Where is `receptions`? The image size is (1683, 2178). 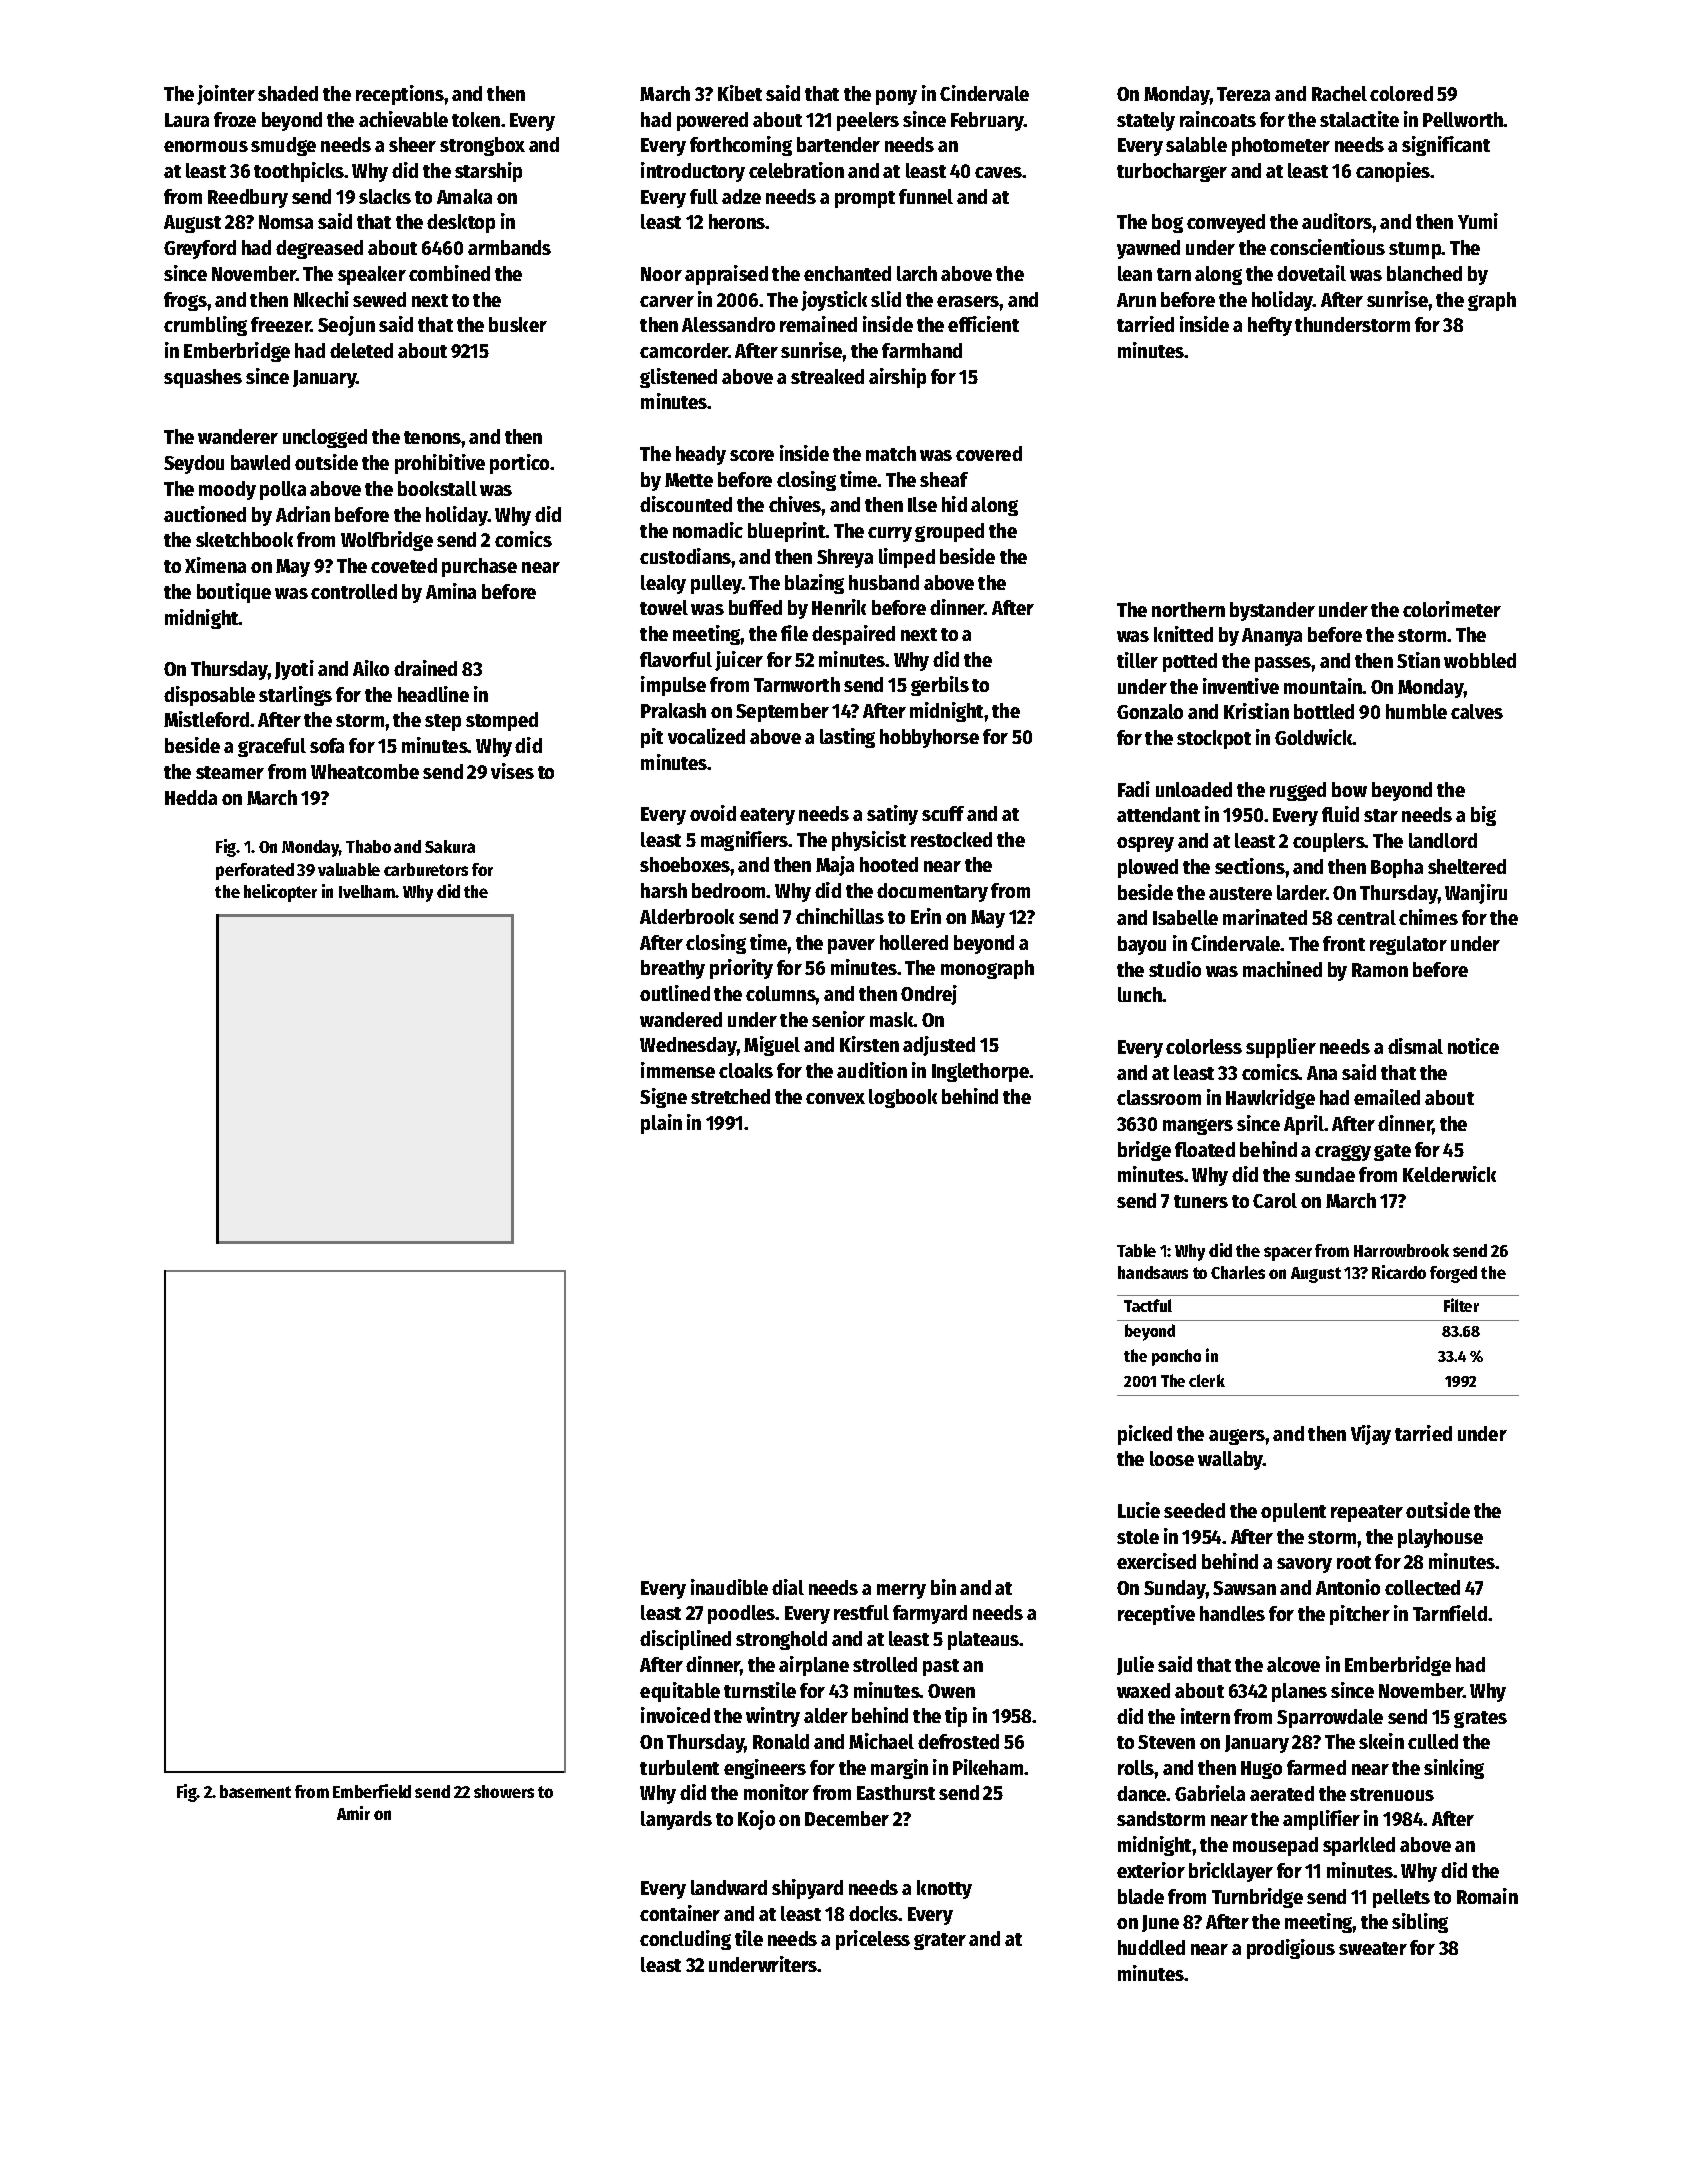
receptions is located at coordinates (400, 95).
